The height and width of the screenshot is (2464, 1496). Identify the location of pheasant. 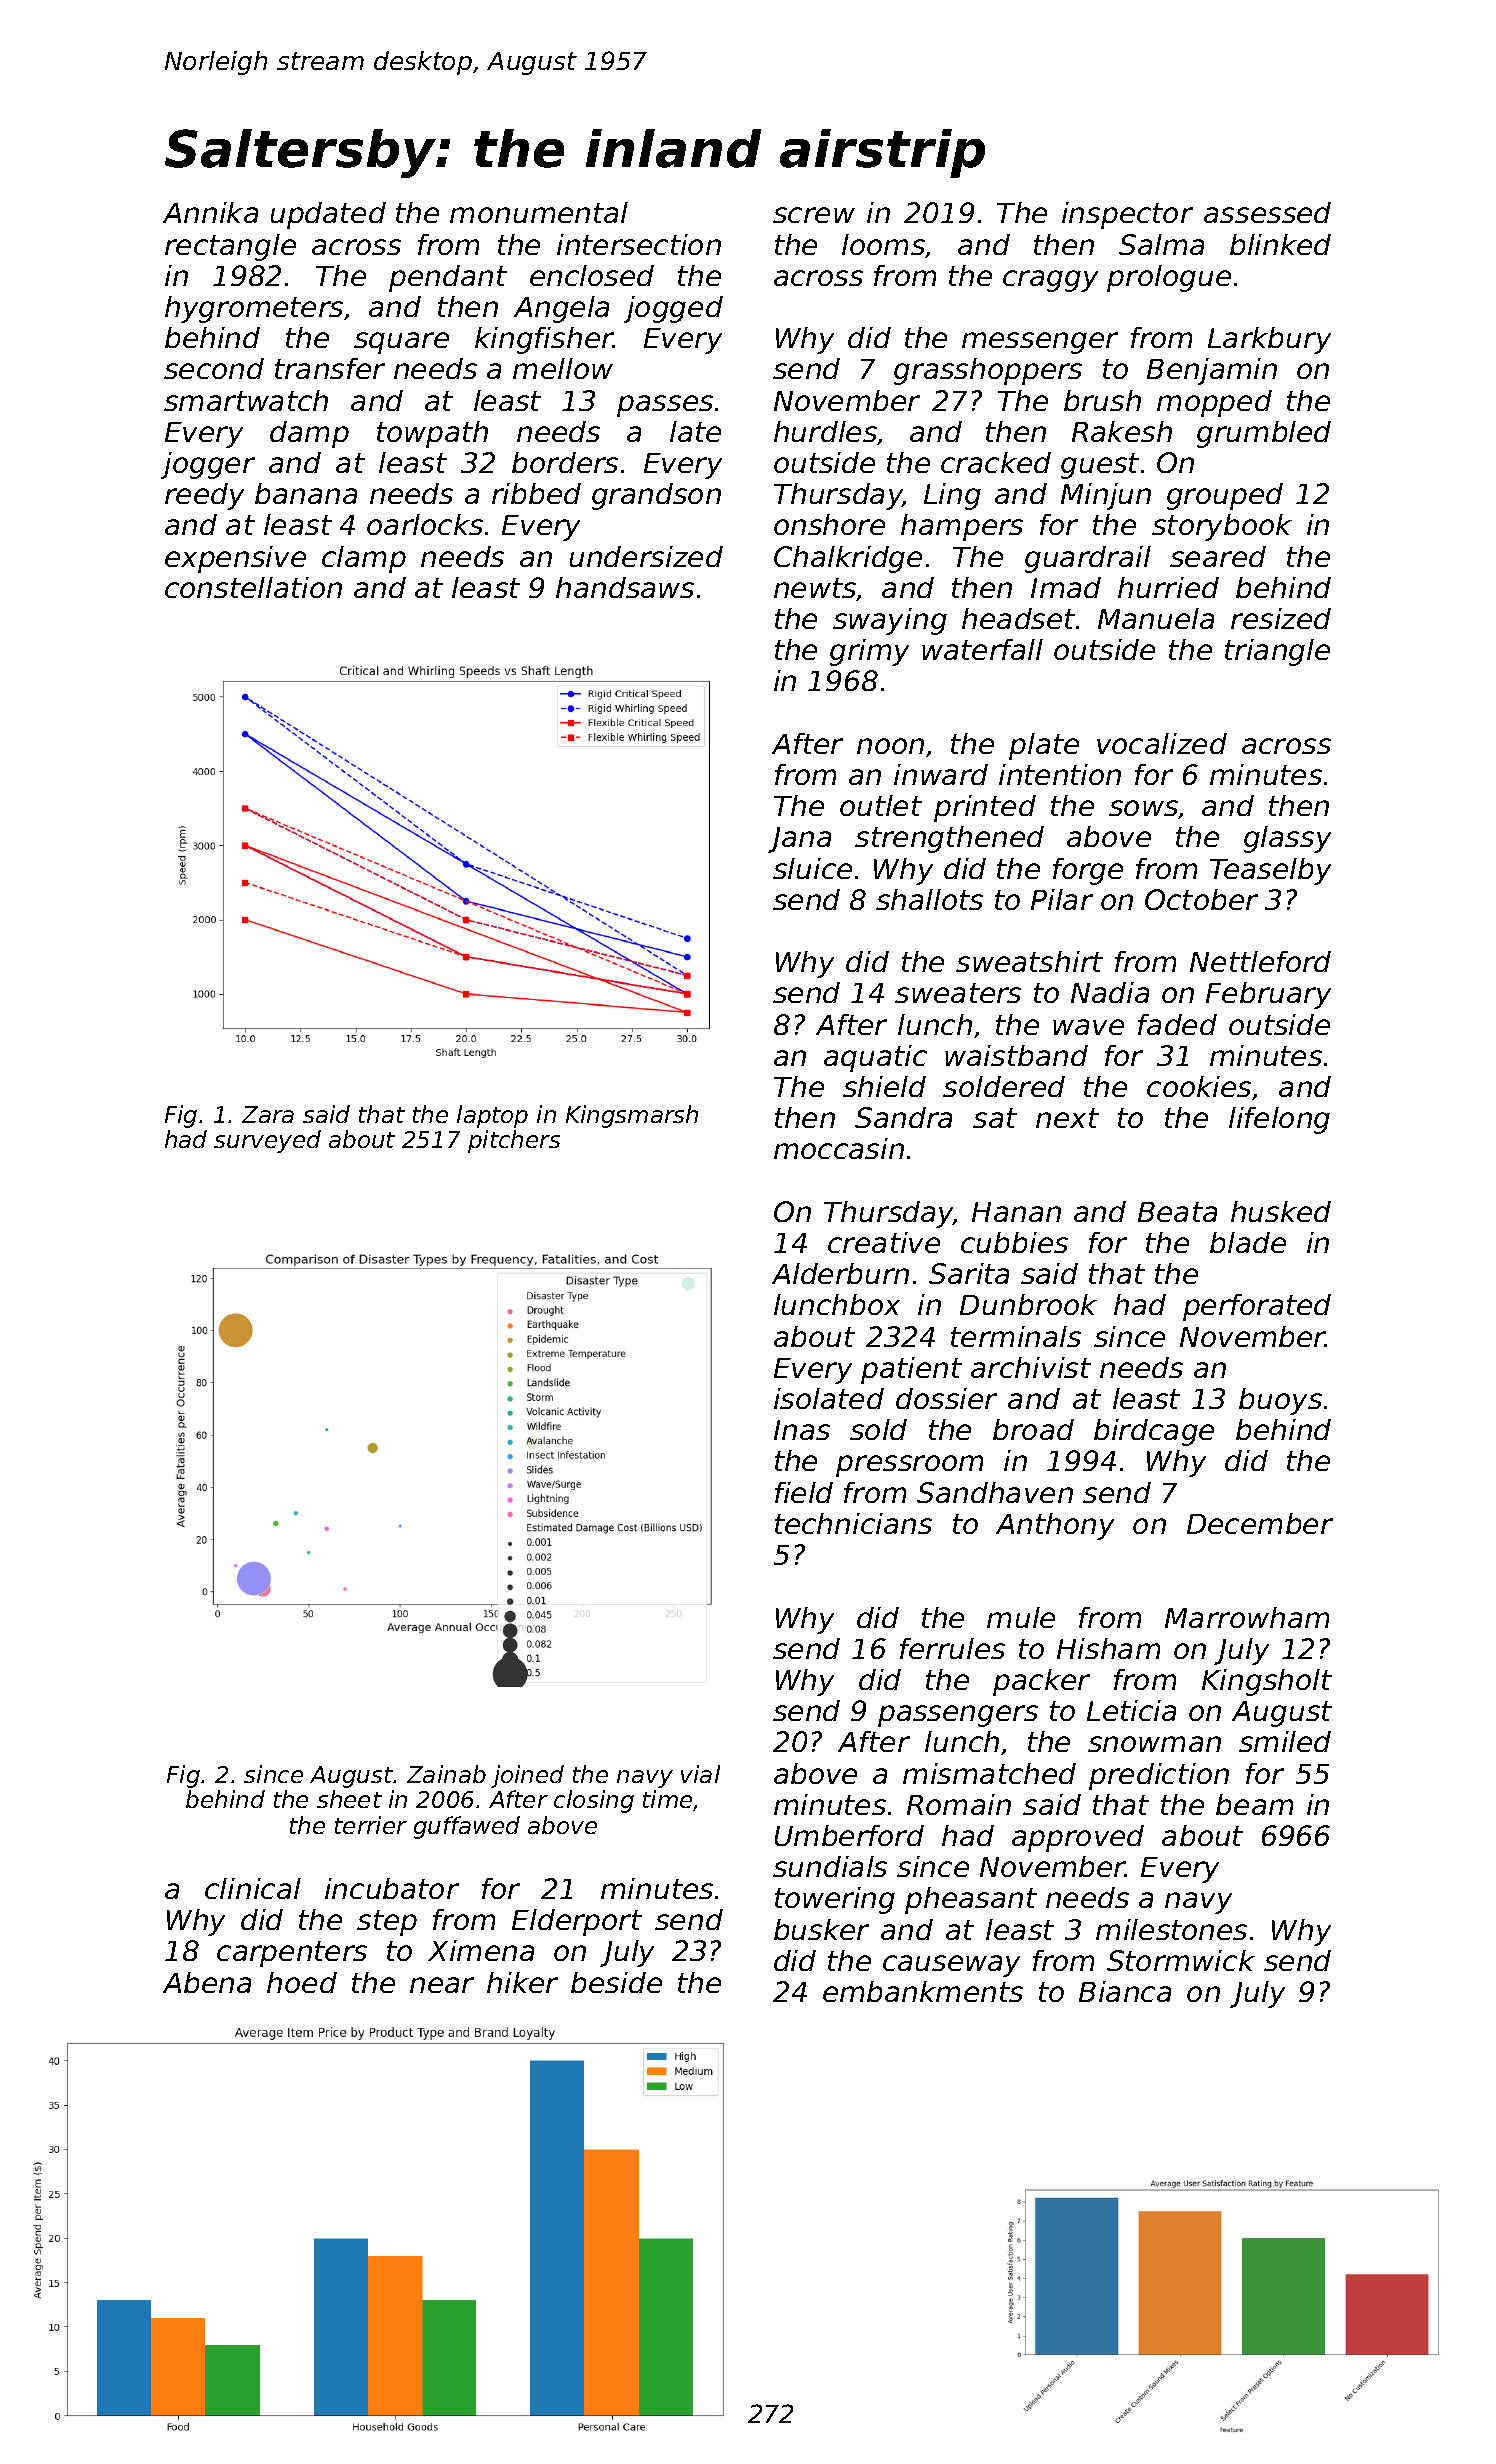
(971, 1900).
